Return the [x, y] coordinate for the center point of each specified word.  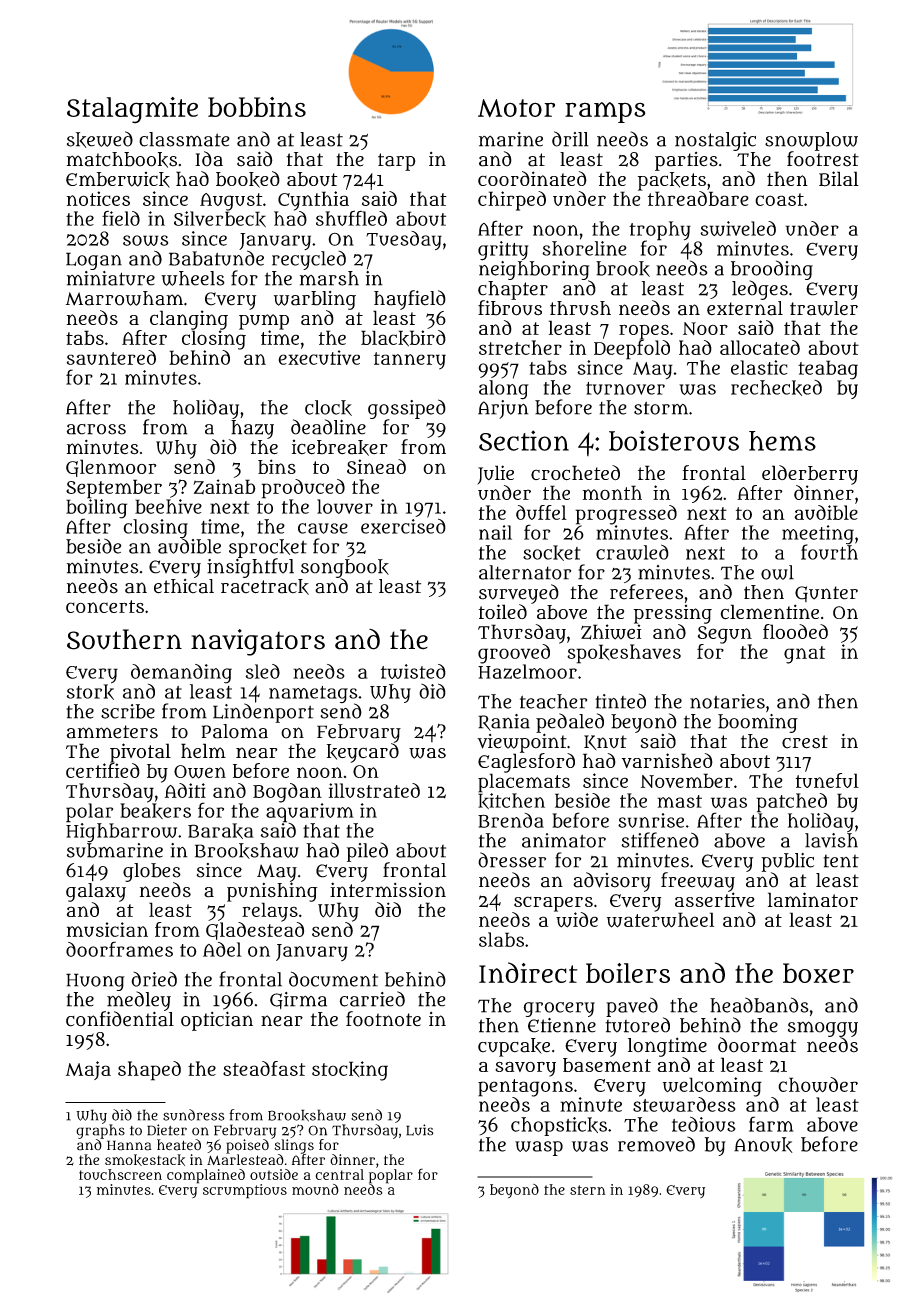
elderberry [810, 475]
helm [203, 750]
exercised [403, 526]
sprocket [268, 548]
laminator [813, 899]
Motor [516, 108]
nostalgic [715, 141]
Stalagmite [132, 110]
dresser [512, 860]
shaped [149, 1071]
